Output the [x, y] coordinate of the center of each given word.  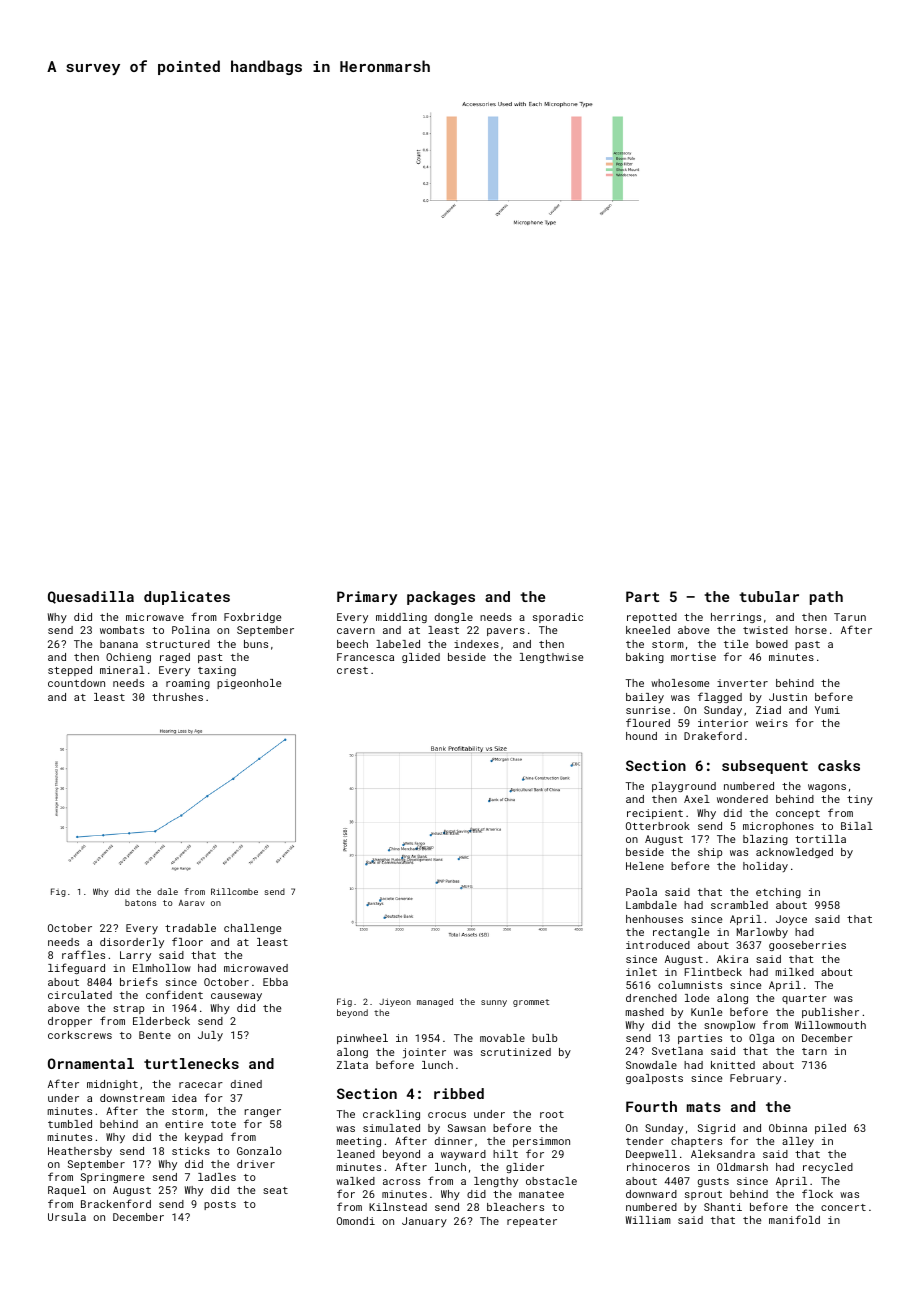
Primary [367, 598]
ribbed [459, 1093]
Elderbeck [161, 1021]
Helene [645, 866]
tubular [769, 596]
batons [140, 902]
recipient [655, 814]
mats [704, 1107]
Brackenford [116, 1203]
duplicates [187, 598]
